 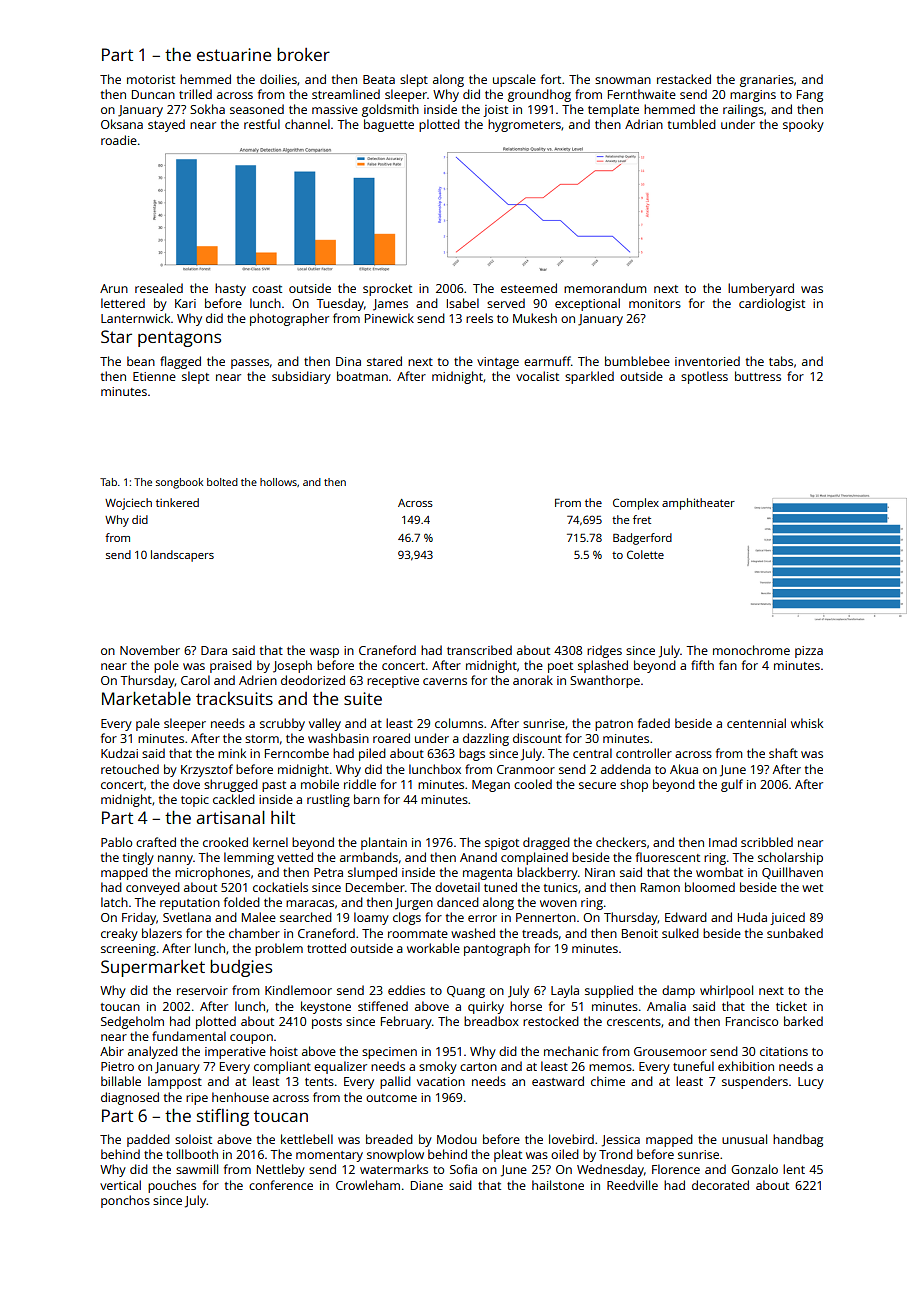 What do you see at coordinates (809, 652) in the screenshot?
I see `pizza` at bounding box center [809, 652].
